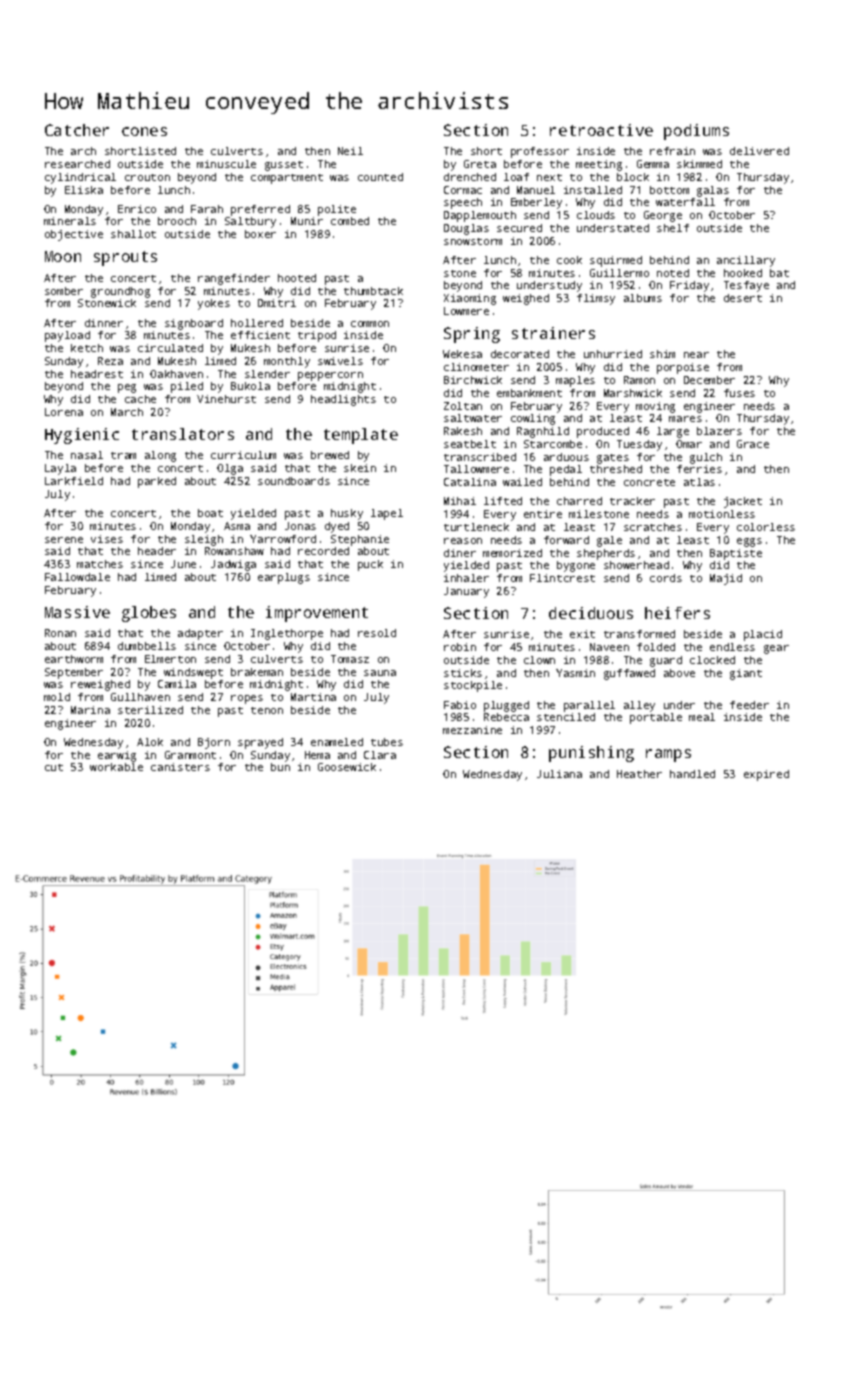  I want to click on bat, so click(779, 273).
